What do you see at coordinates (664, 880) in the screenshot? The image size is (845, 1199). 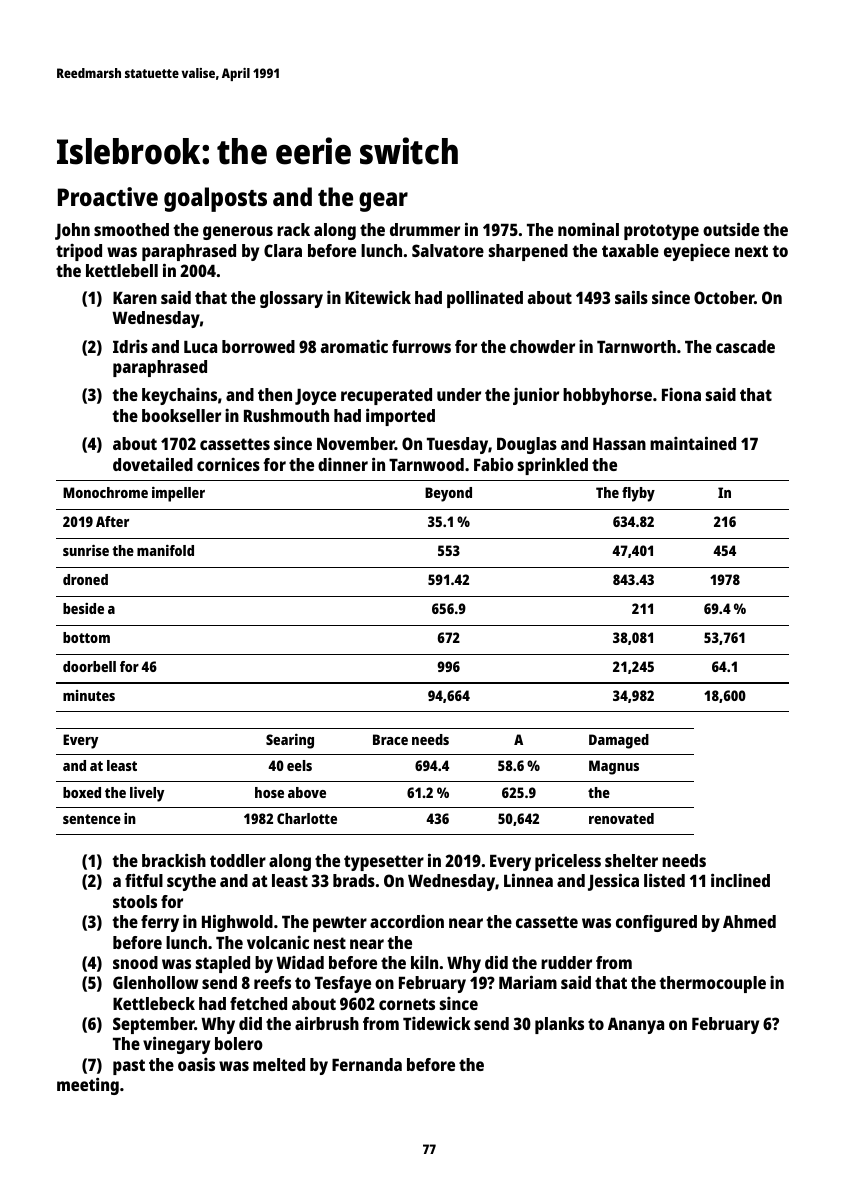 I see `listed` at bounding box center [664, 880].
